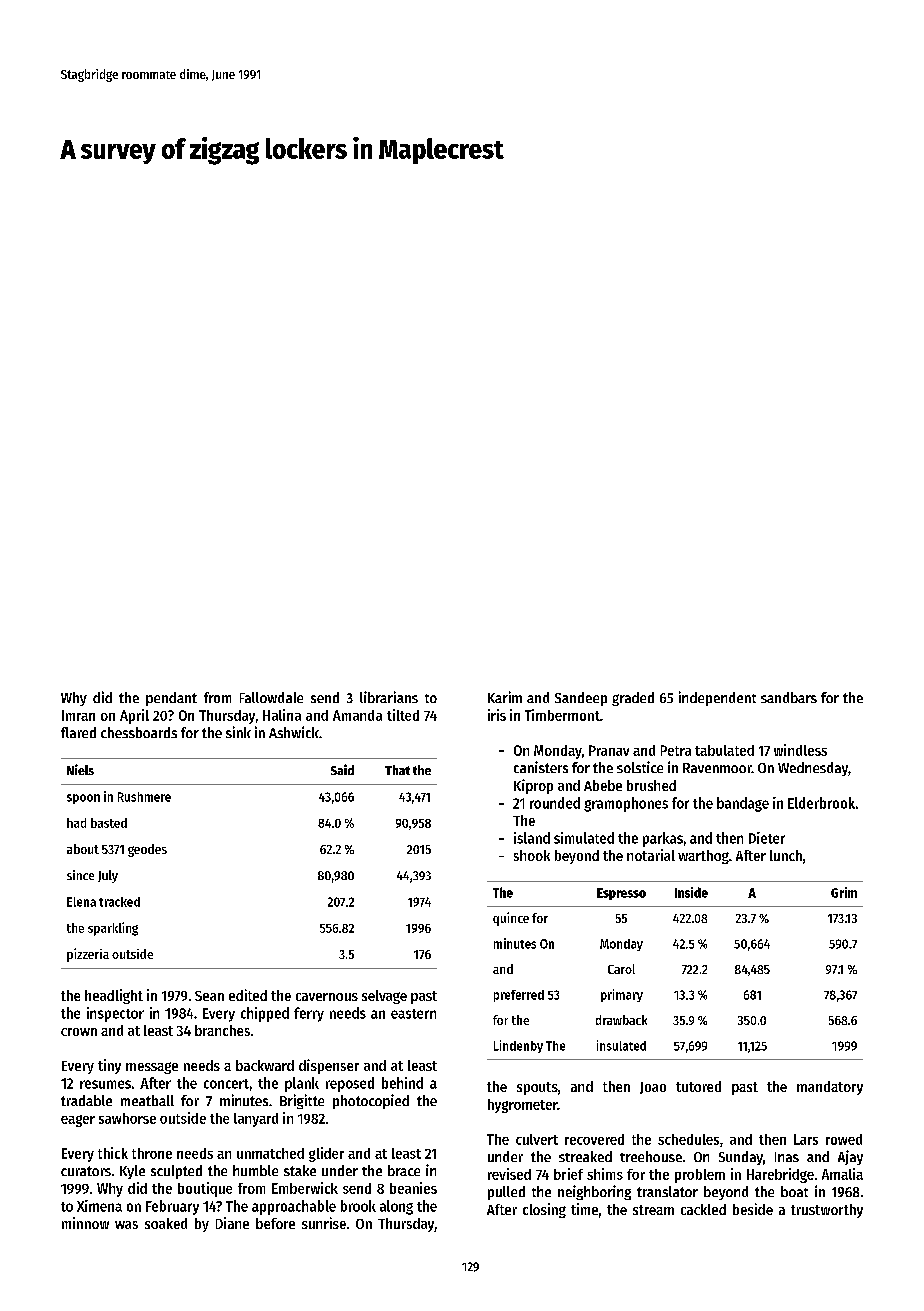  What do you see at coordinates (651, 785) in the image?
I see `brushed` at bounding box center [651, 785].
